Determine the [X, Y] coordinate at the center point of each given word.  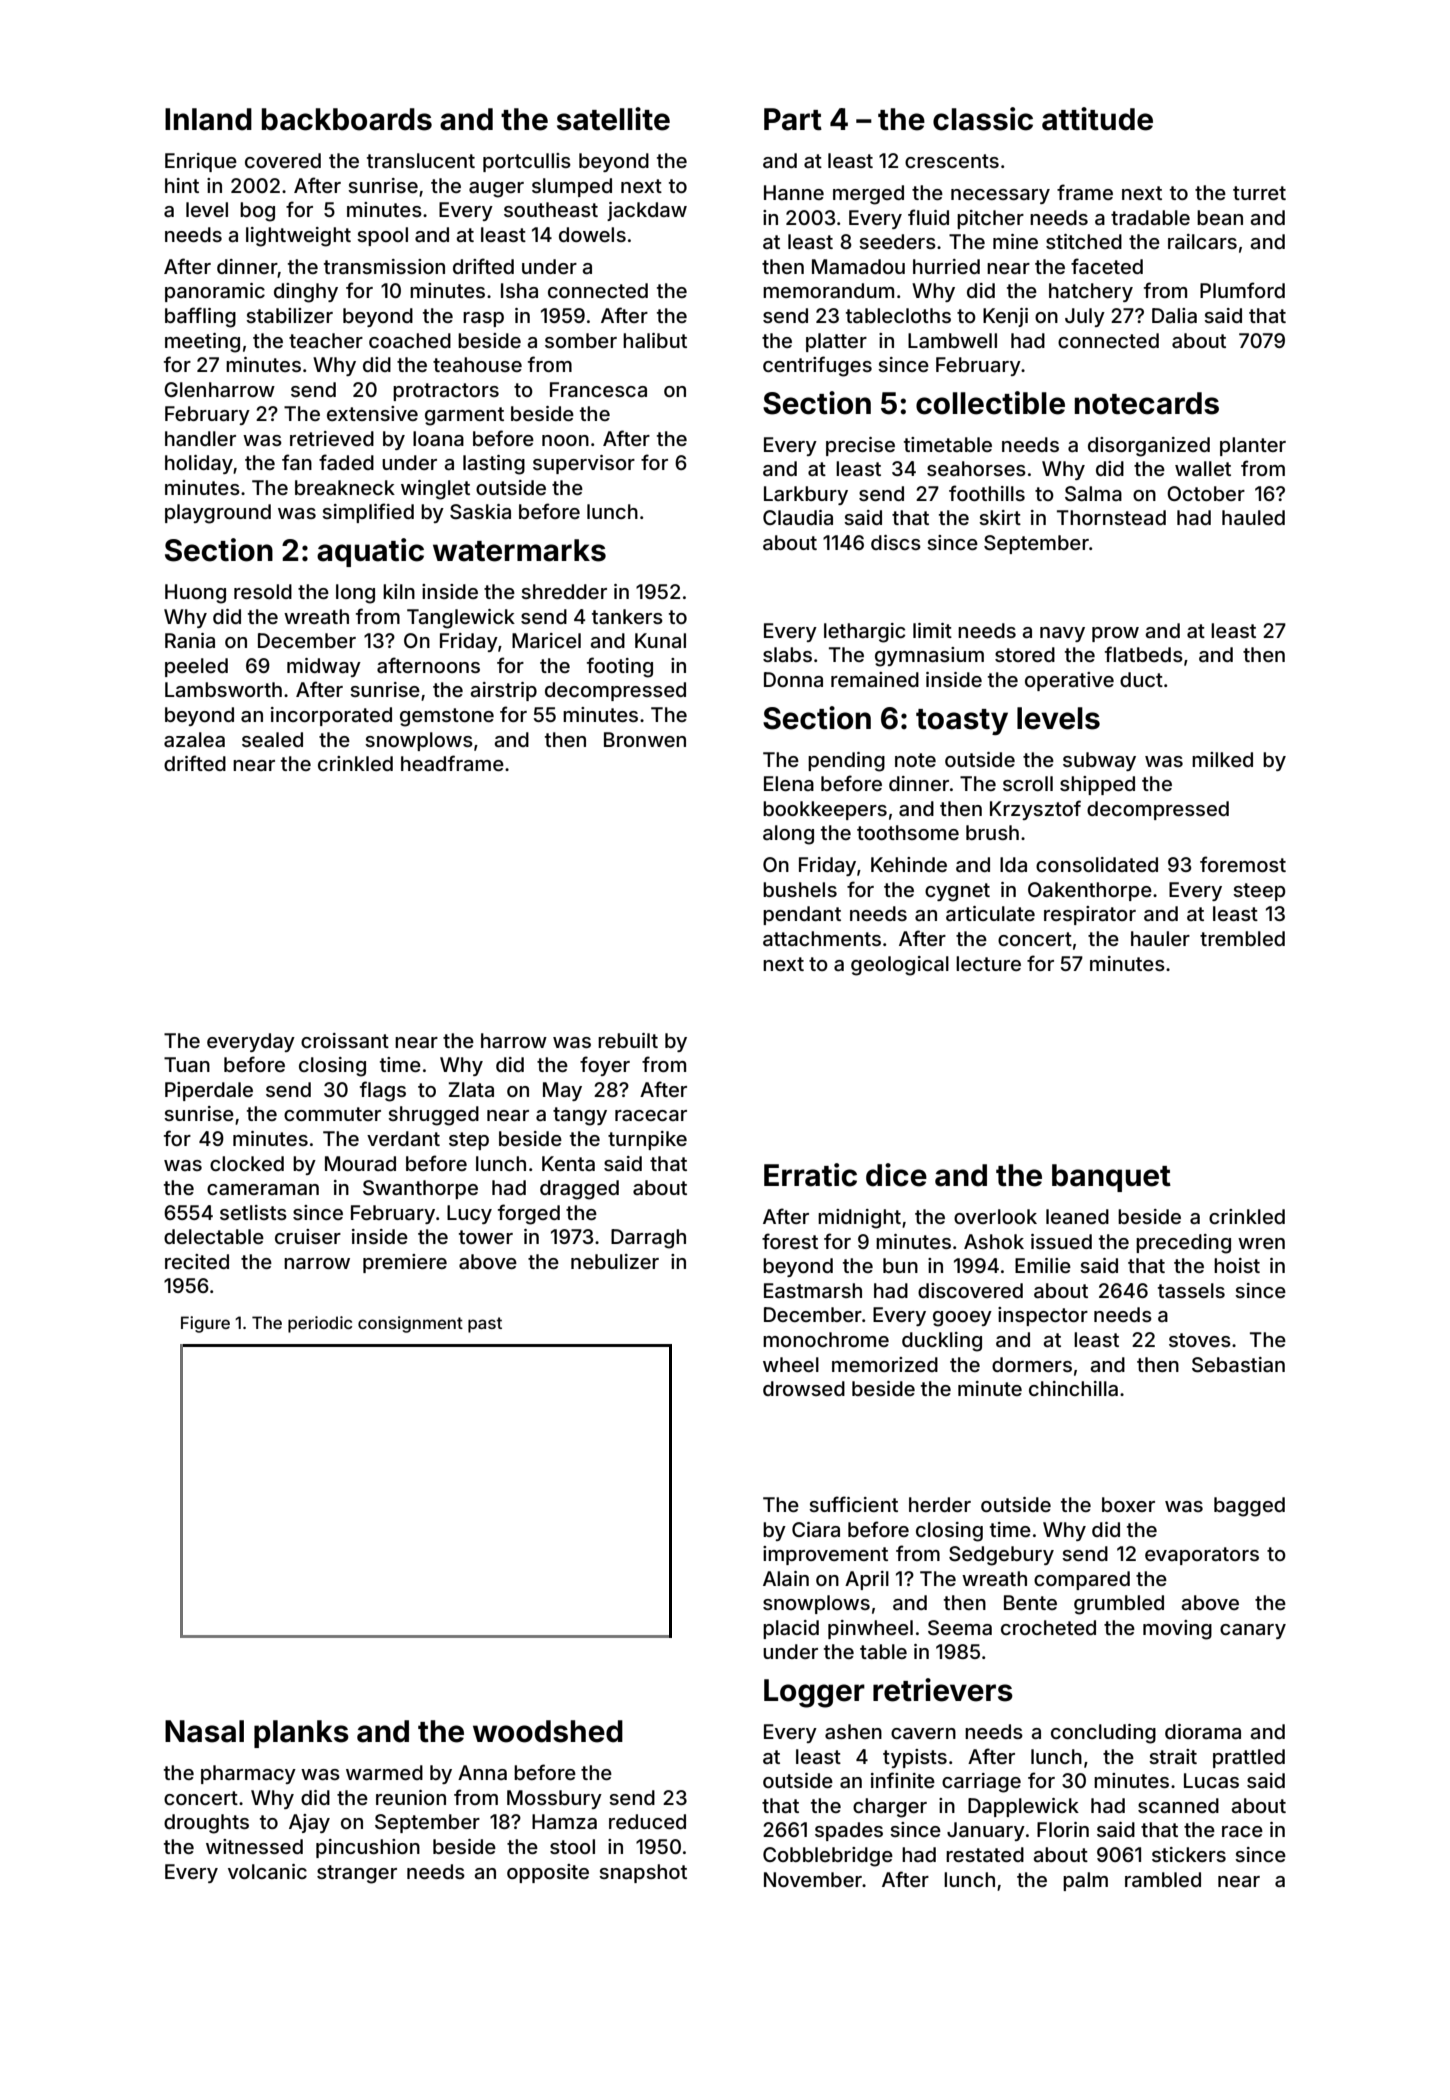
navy [1062, 634]
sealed [272, 739]
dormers [1032, 1364]
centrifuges [817, 366]
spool [382, 236]
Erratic [810, 1175]
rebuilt [628, 1040]
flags [383, 1091]
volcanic [267, 1871]
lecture [988, 963]
